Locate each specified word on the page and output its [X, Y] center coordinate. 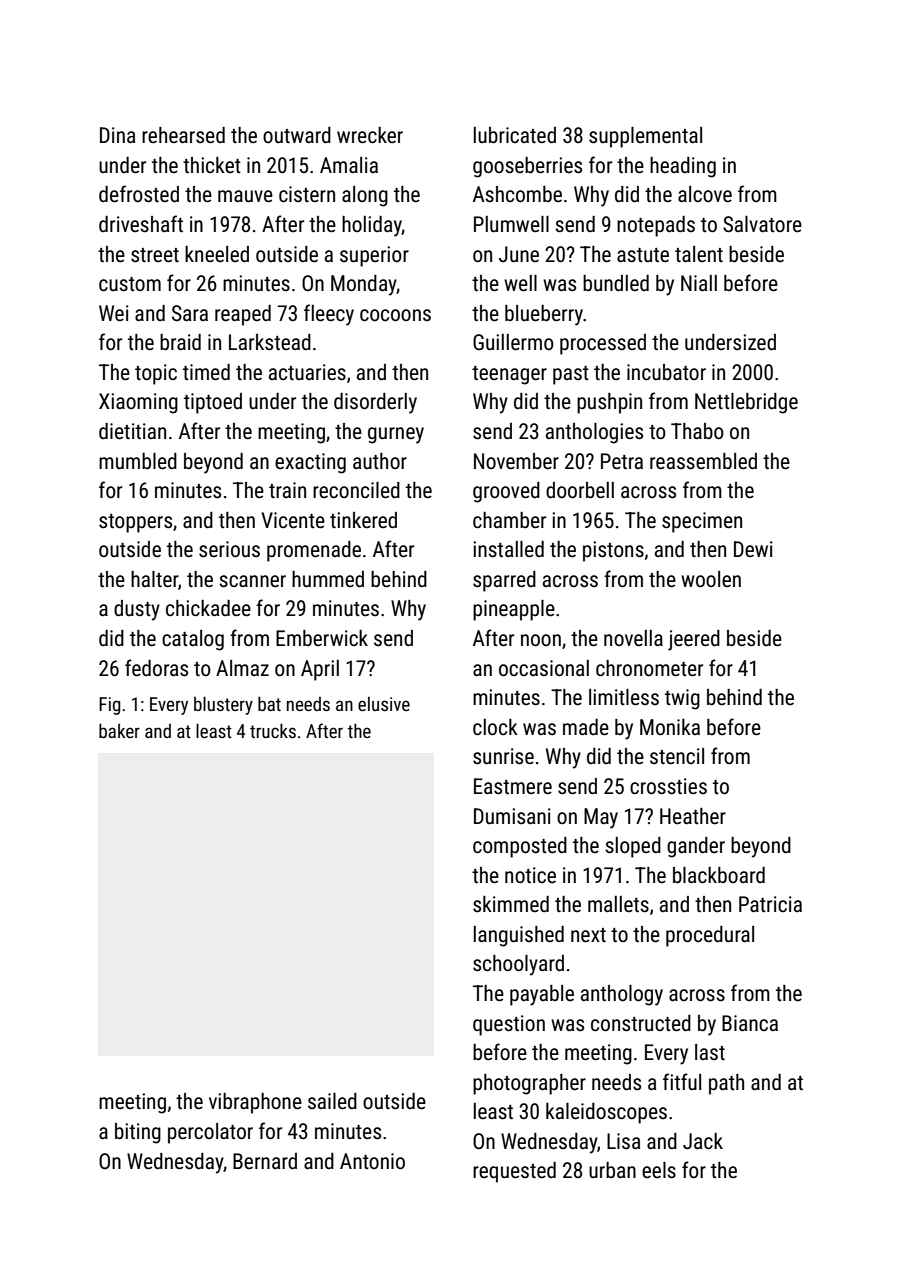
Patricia [770, 904]
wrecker [370, 135]
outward [297, 135]
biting [138, 1133]
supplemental [645, 137]
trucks [273, 730]
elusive [384, 704]
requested [514, 1172]
